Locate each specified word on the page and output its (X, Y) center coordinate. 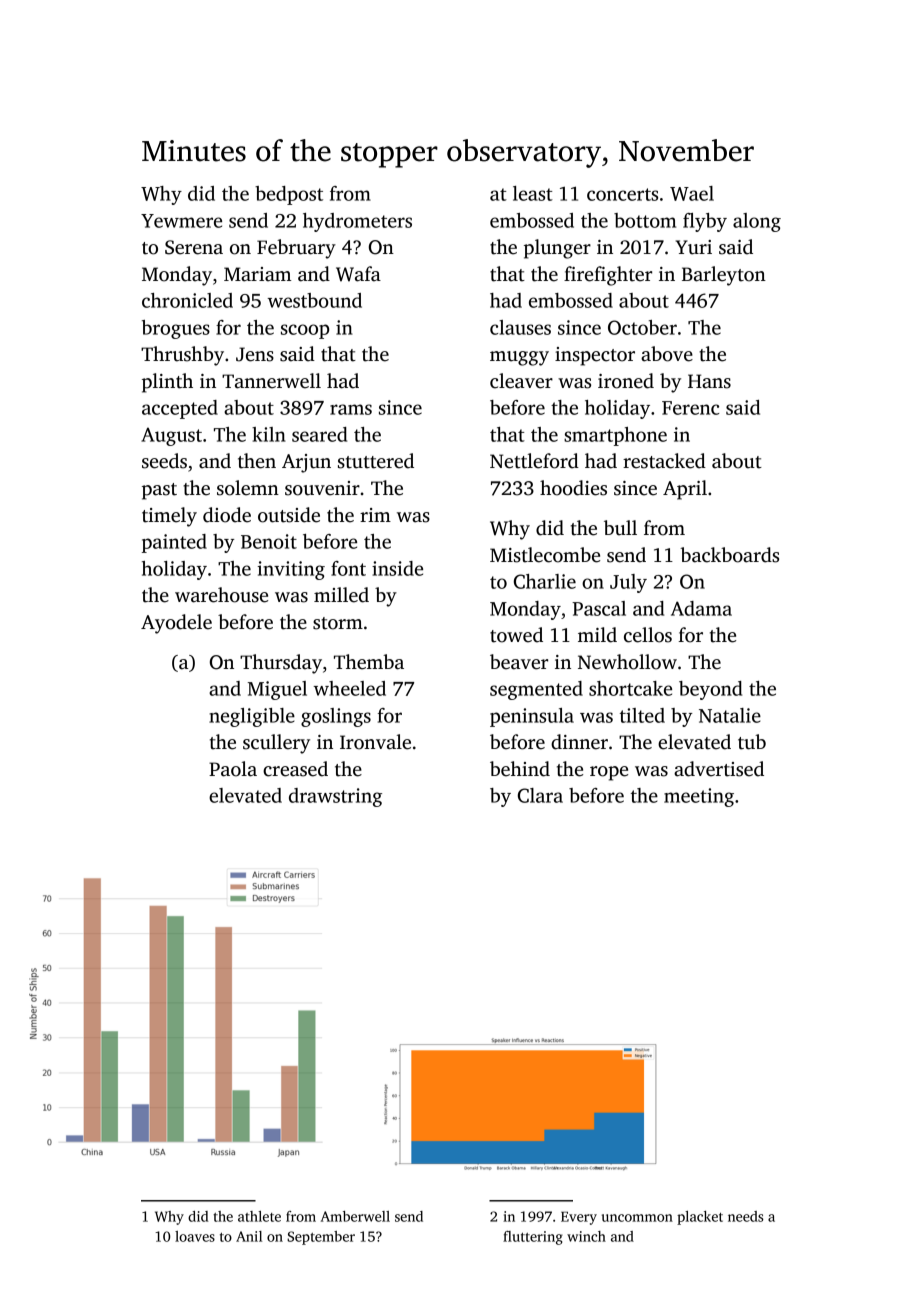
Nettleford (534, 461)
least (533, 193)
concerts (622, 194)
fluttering (533, 1238)
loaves (195, 1236)
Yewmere (181, 221)
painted (174, 543)
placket (700, 1218)
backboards (729, 555)
